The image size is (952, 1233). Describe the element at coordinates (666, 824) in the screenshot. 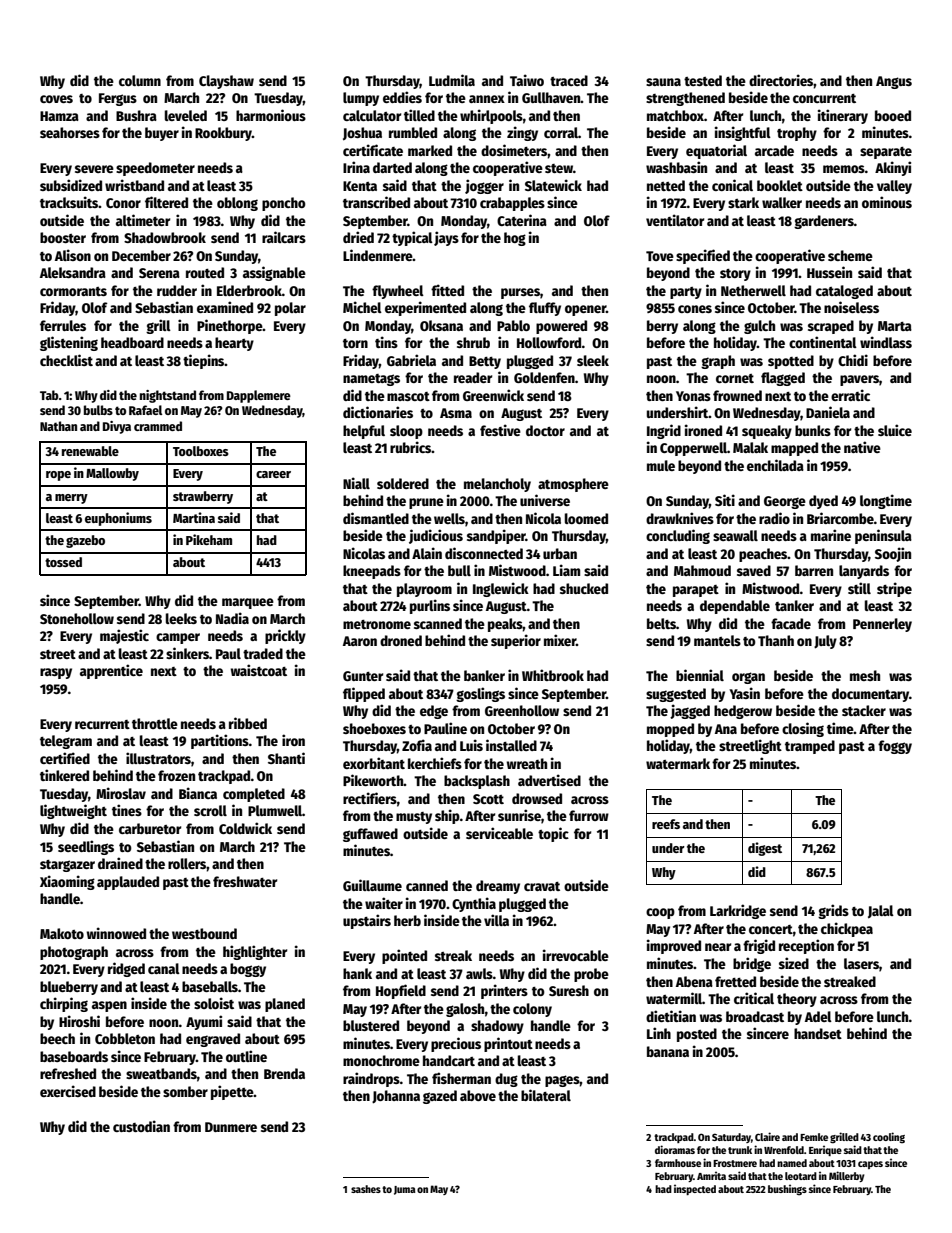

I see `reefs` at that location.
